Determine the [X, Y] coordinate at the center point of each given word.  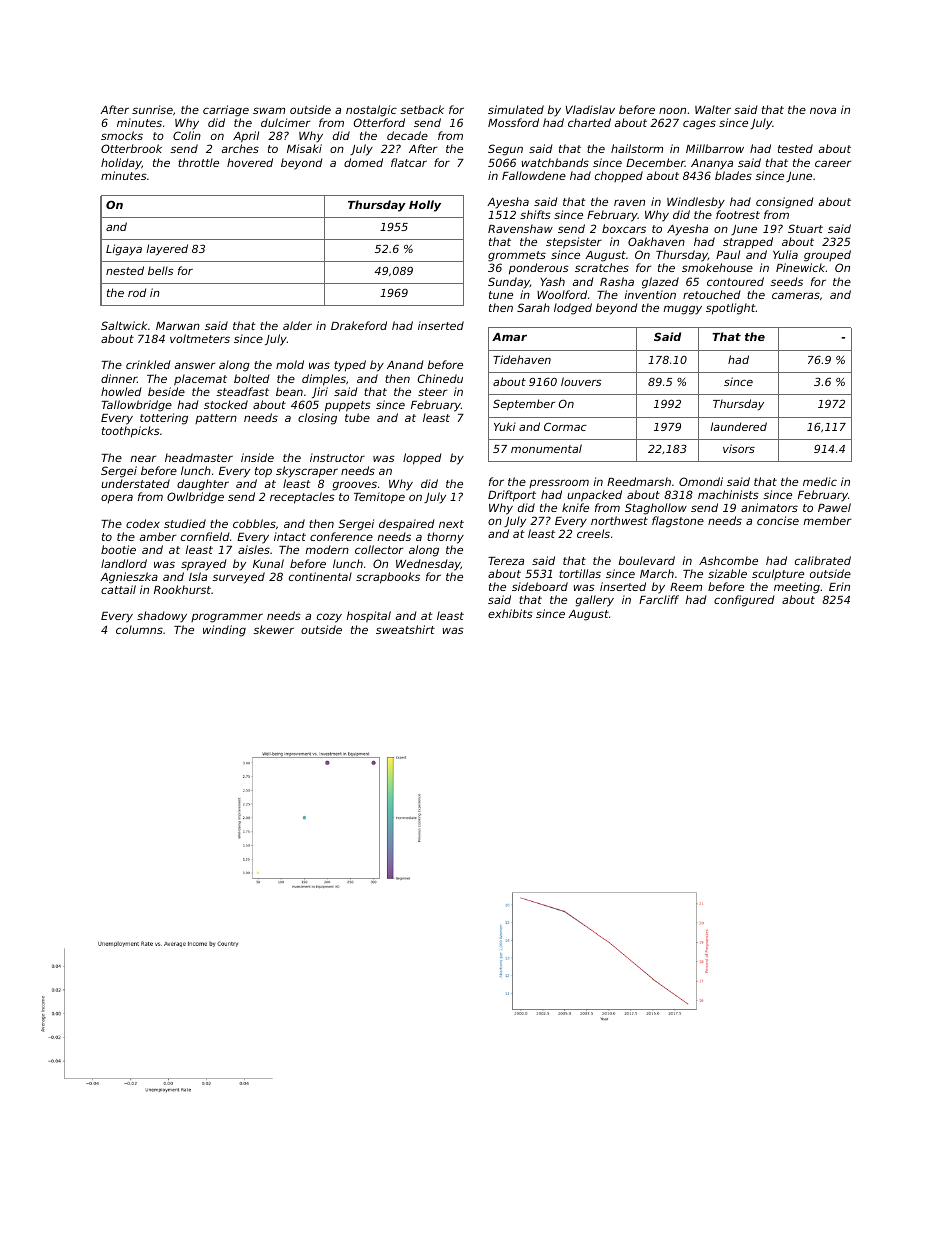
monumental [546, 448]
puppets [348, 406]
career [833, 163]
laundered [738, 426]
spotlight [731, 309]
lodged [573, 309]
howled [121, 391]
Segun [505, 150]
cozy [329, 618]
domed [363, 162]
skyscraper [307, 472]
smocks [122, 135]
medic [820, 481]
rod [137, 292]
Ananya [712, 164]
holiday [121, 164]
